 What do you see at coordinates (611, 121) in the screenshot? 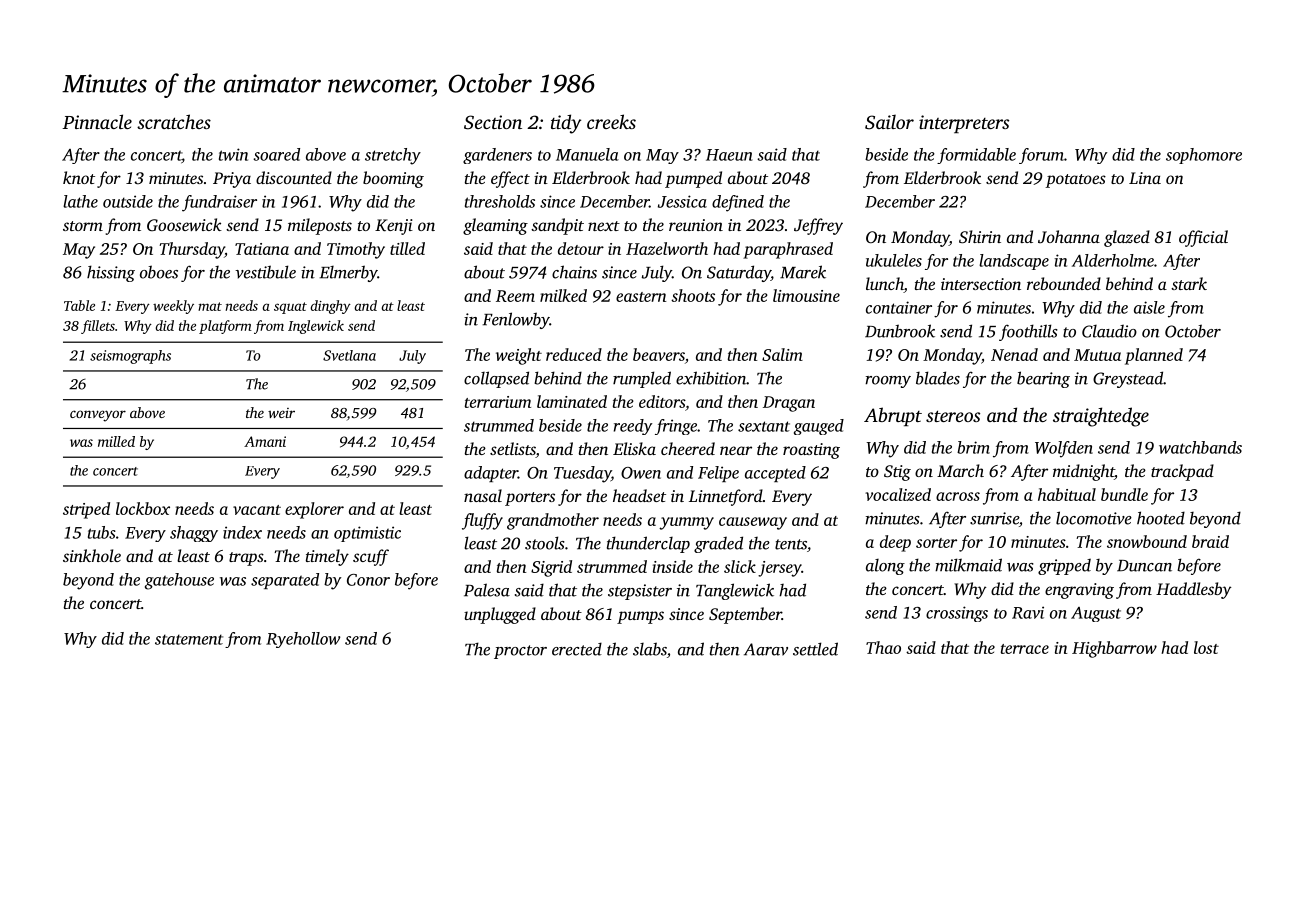
I see `creeks` at bounding box center [611, 121].
